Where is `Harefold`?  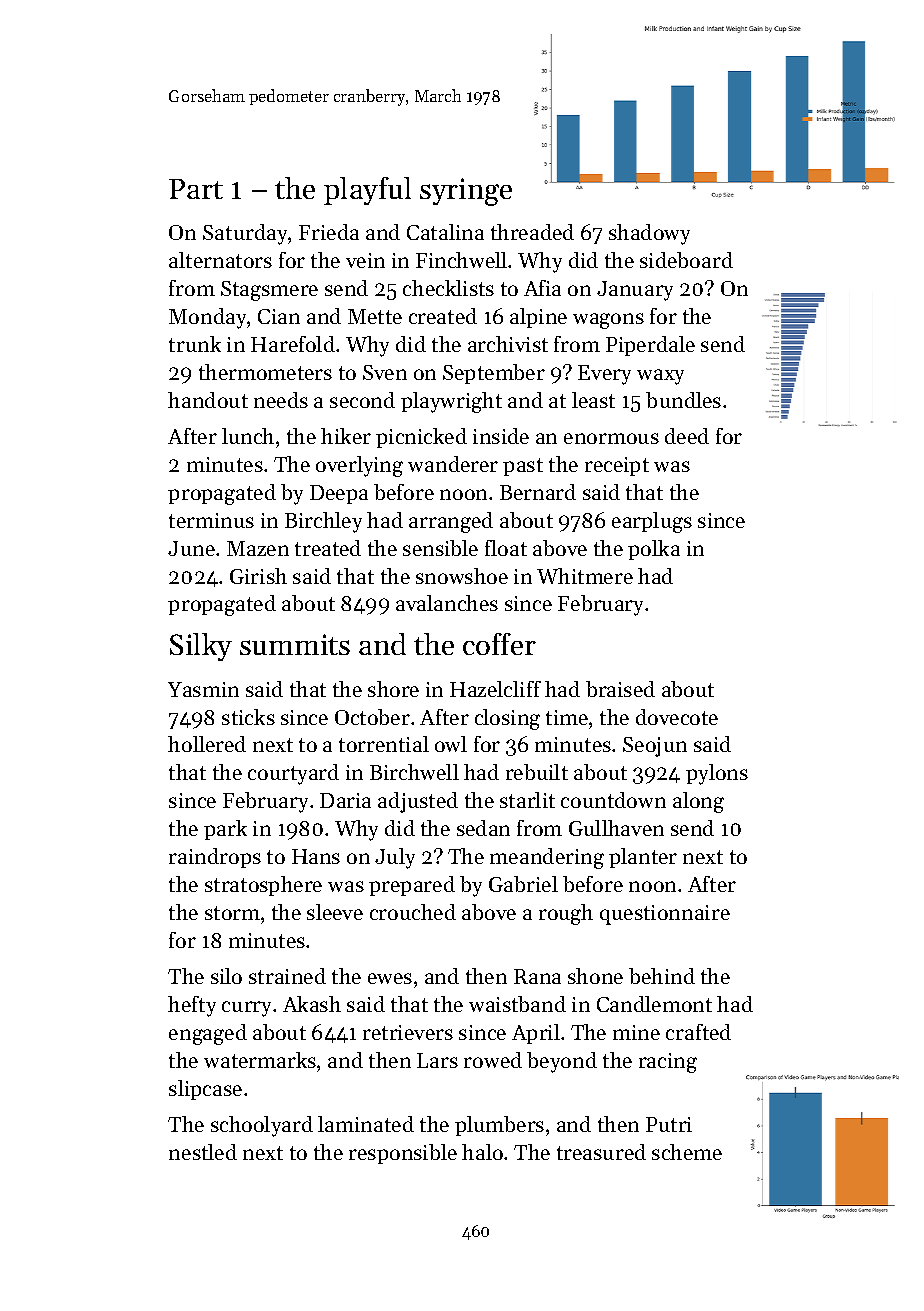 Harefold is located at coordinates (293, 344).
